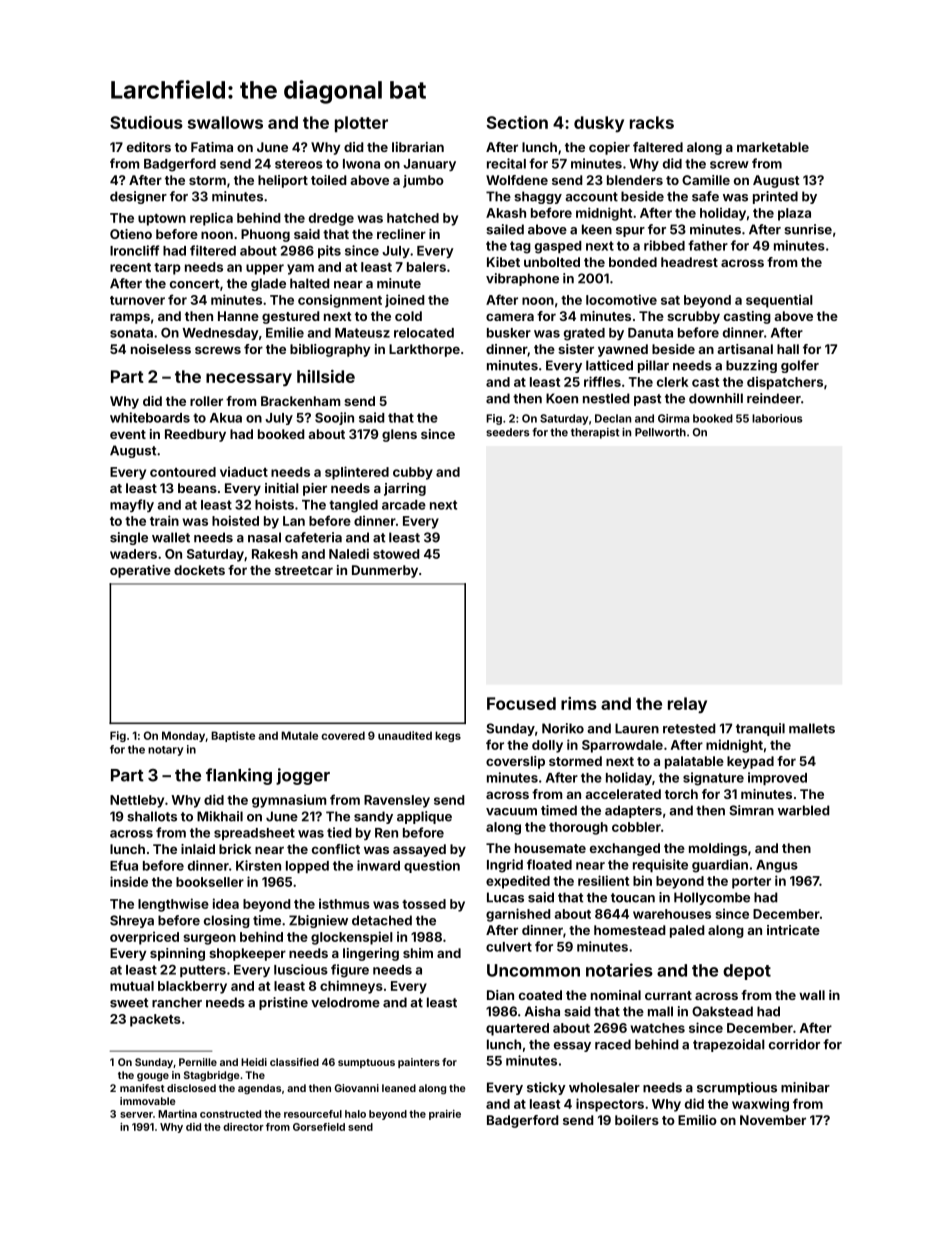 This screenshot has height=1233, width=952. What do you see at coordinates (584, 334) in the screenshot?
I see `grated` at bounding box center [584, 334].
